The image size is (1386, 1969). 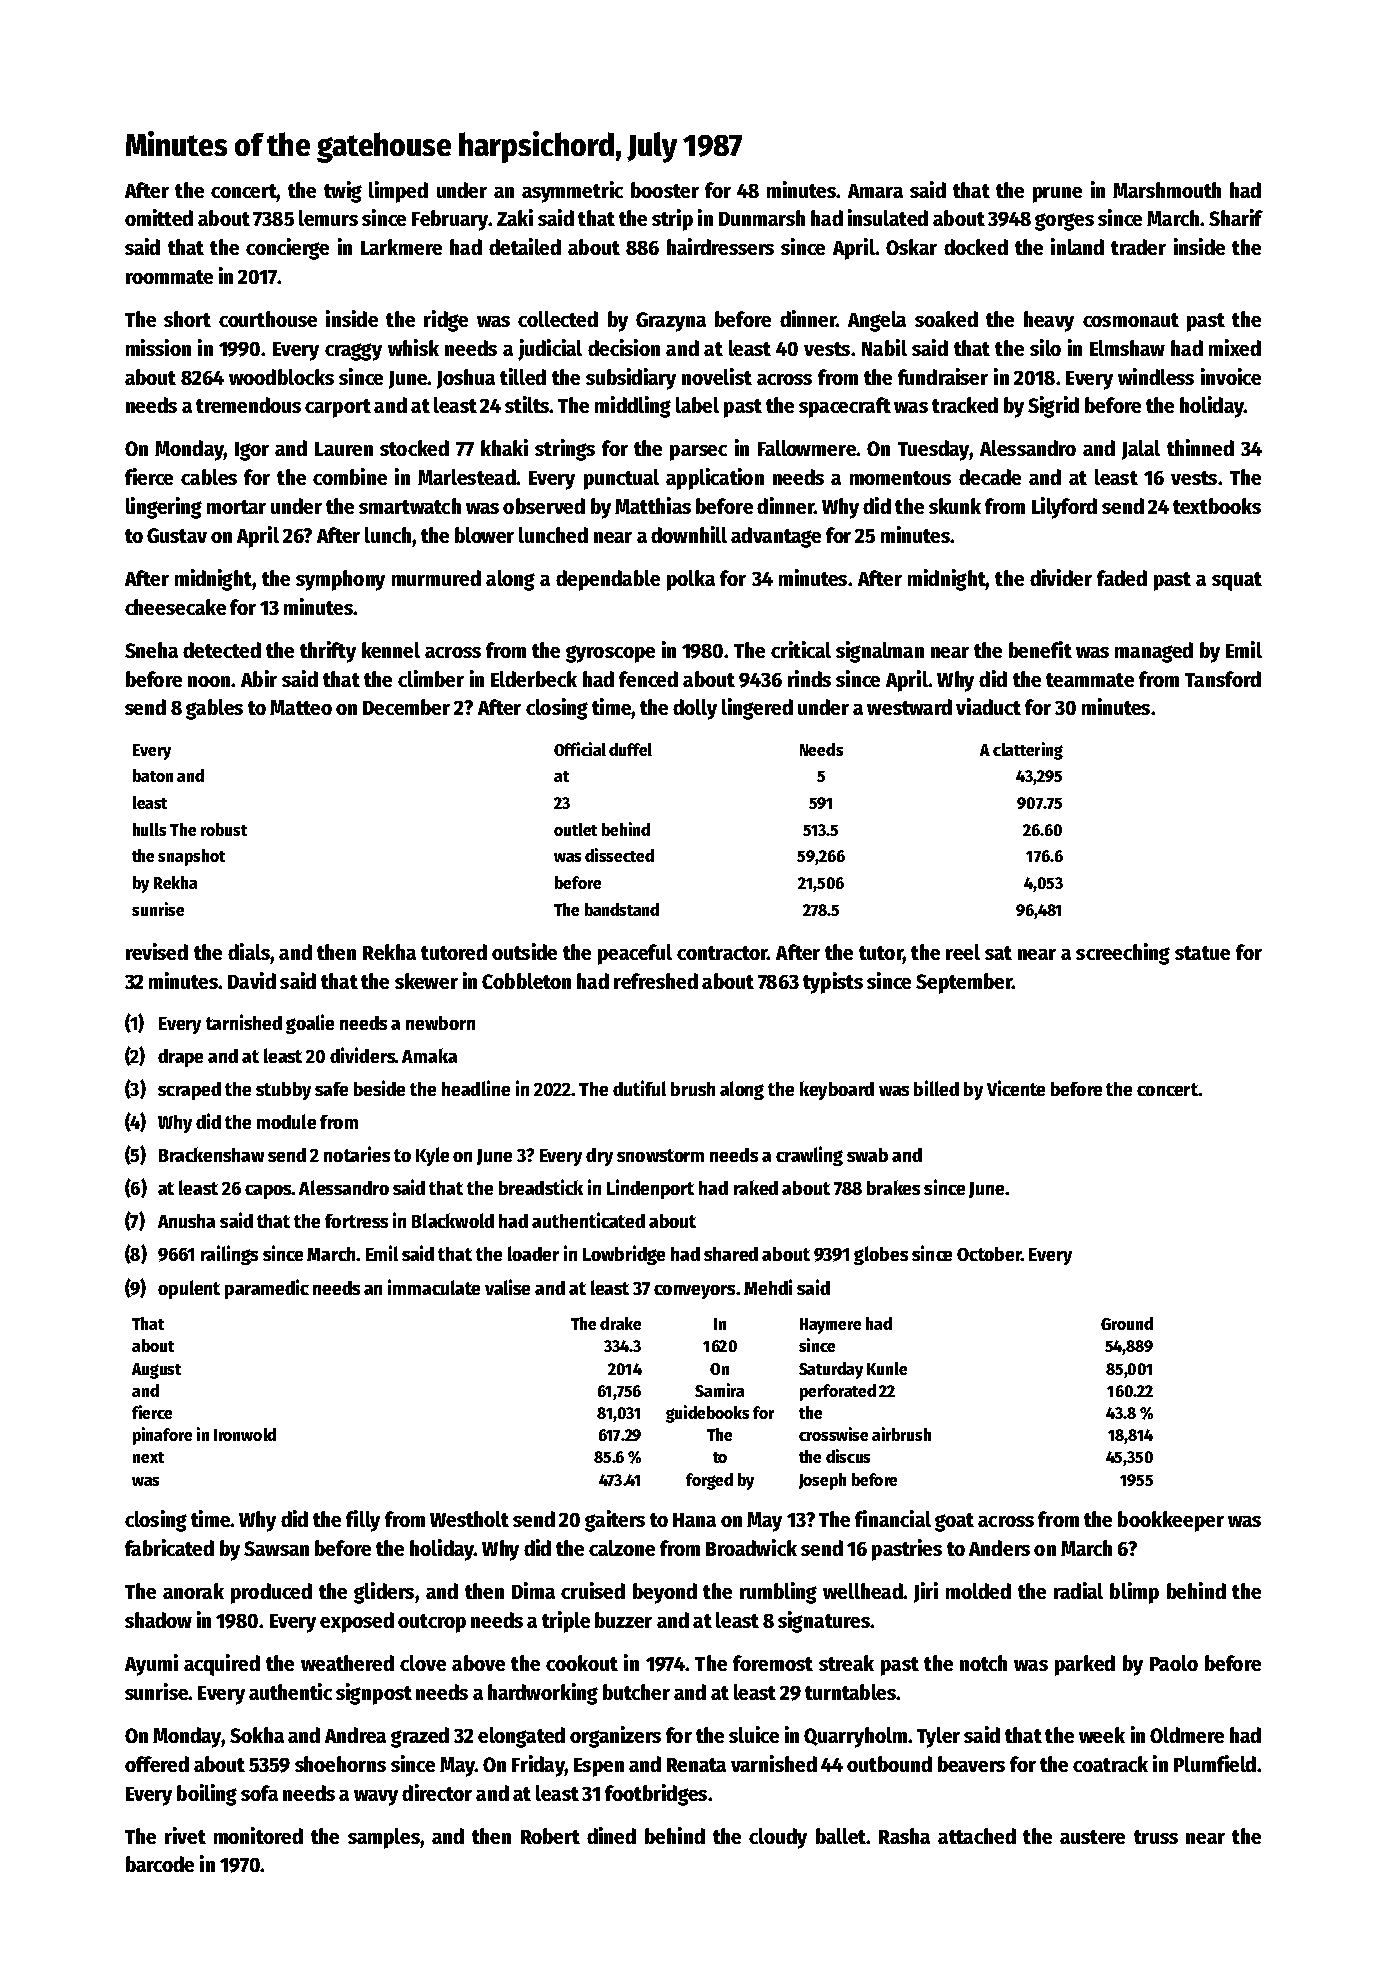 I want to click on squat, so click(x=1237, y=581).
